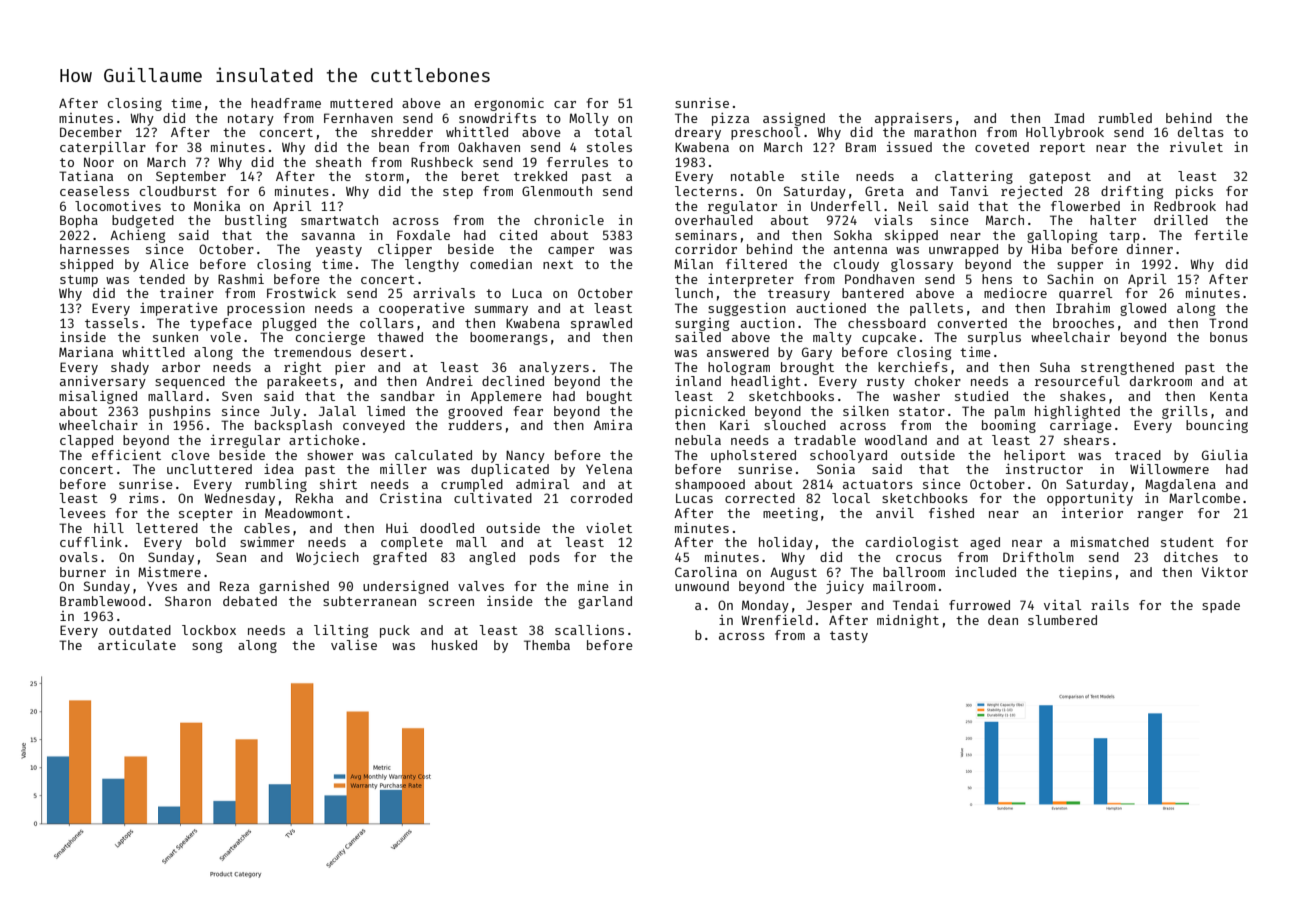 The width and height of the document is (1308, 924). What do you see at coordinates (86, 176) in the document?
I see `Tatiana` at bounding box center [86, 176].
